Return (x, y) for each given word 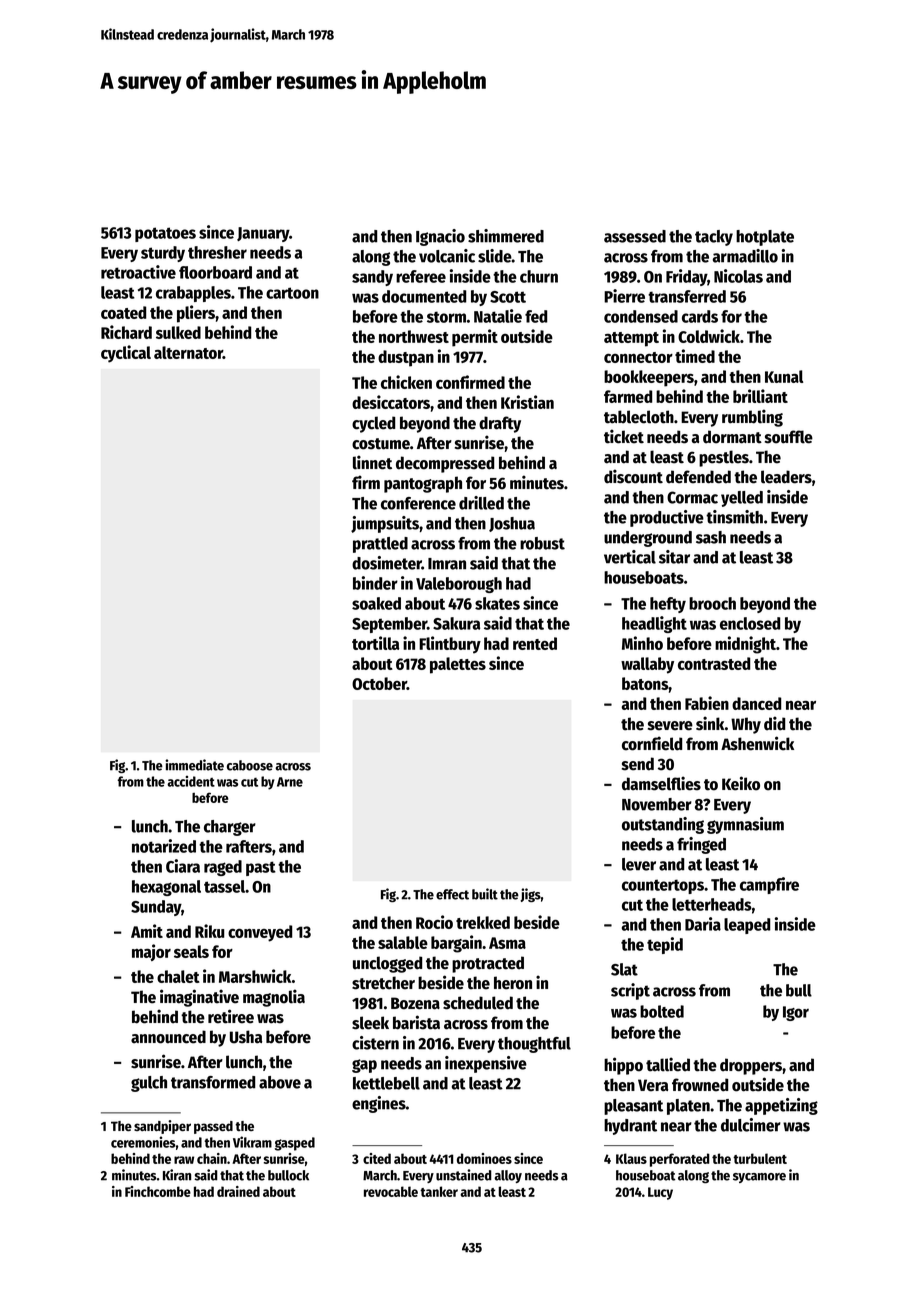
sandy (372, 278)
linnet (372, 462)
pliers (196, 314)
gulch (149, 1084)
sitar (674, 557)
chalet (178, 976)
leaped (747, 926)
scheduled (478, 1003)
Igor (796, 1013)
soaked (376, 603)
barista (416, 1022)
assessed (635, 236)
